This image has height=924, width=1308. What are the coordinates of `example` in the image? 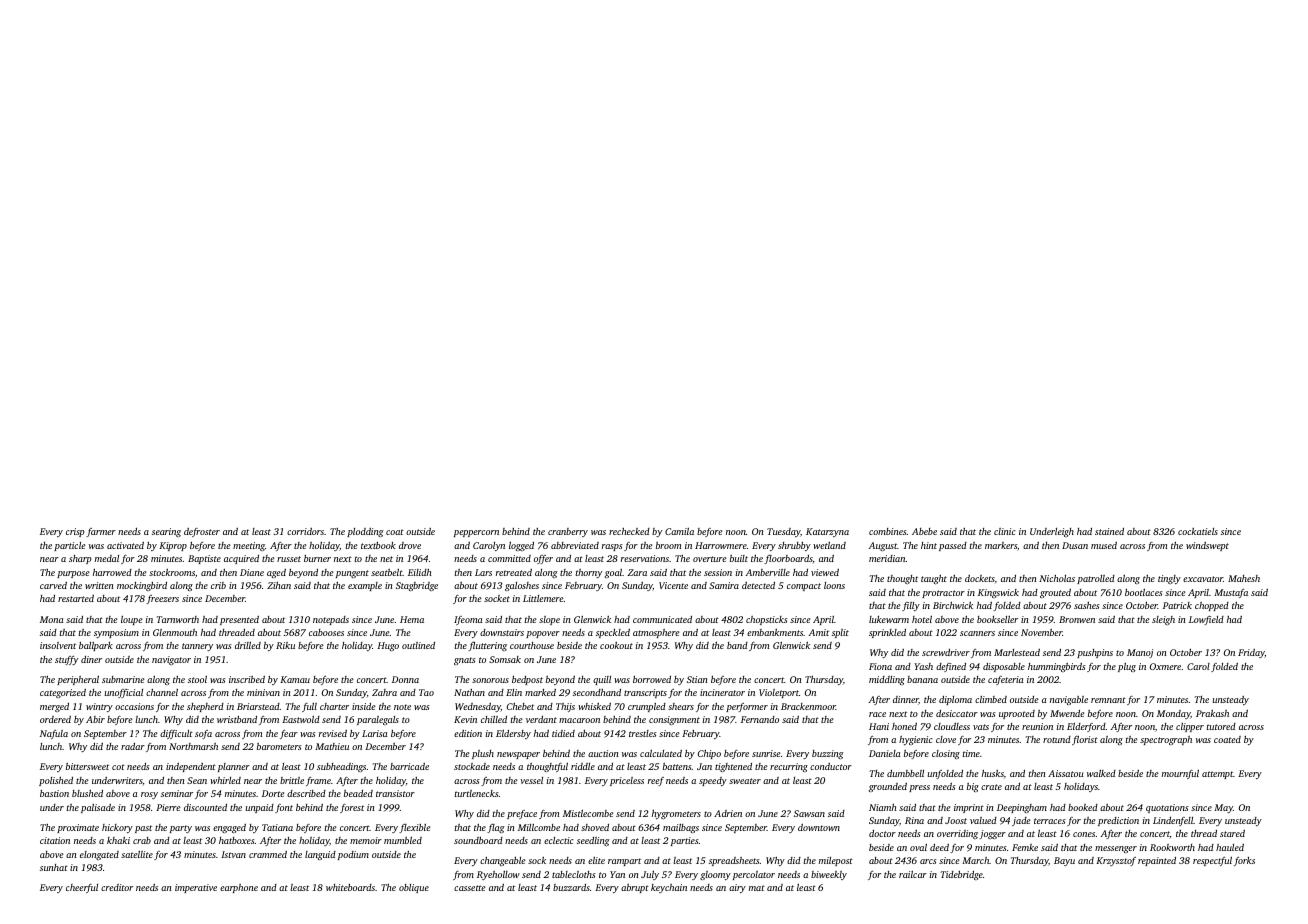 It's located at (365, 586).
